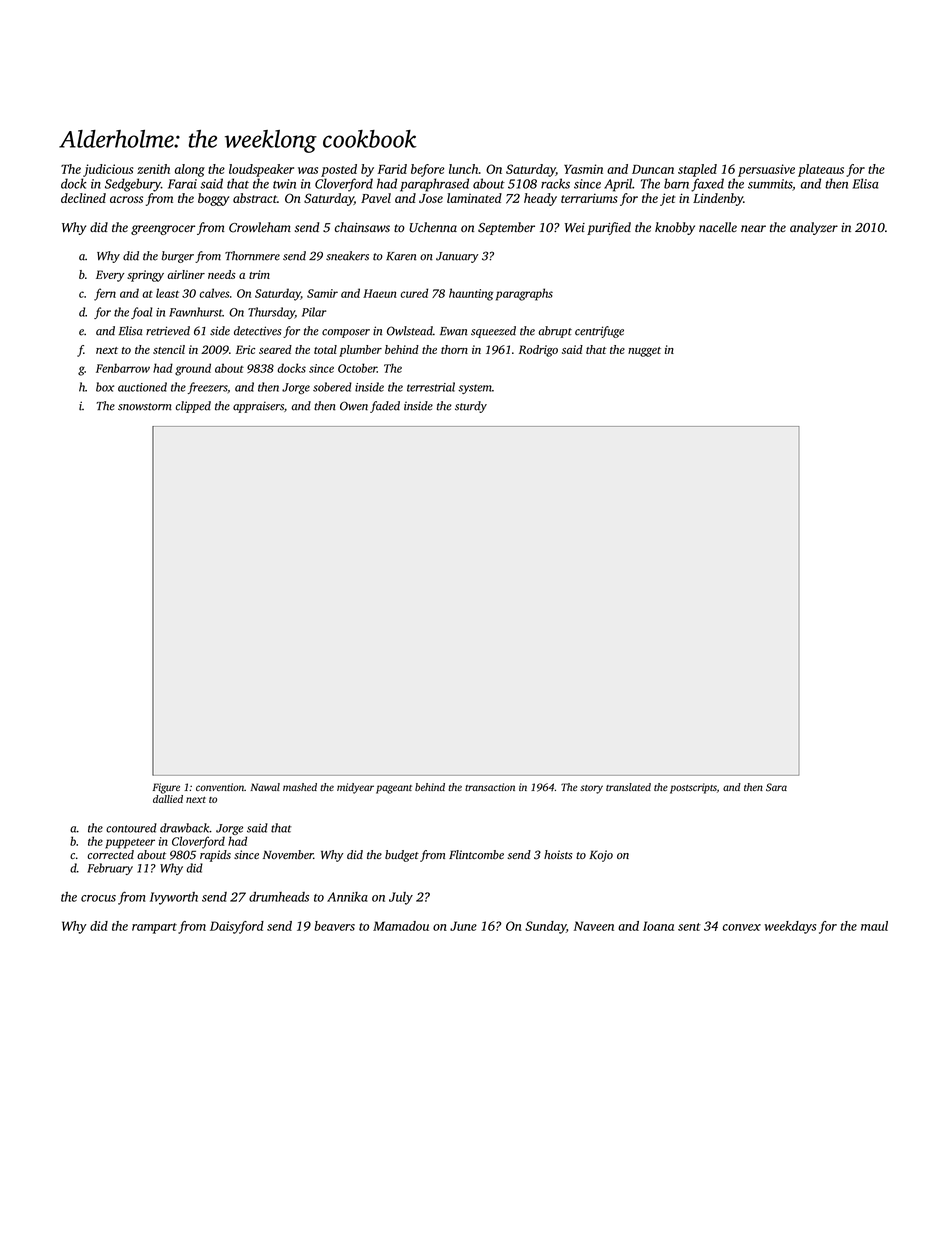 The image size is (952, 1233). I want to click on Ivyworth, so click(174, 898).
